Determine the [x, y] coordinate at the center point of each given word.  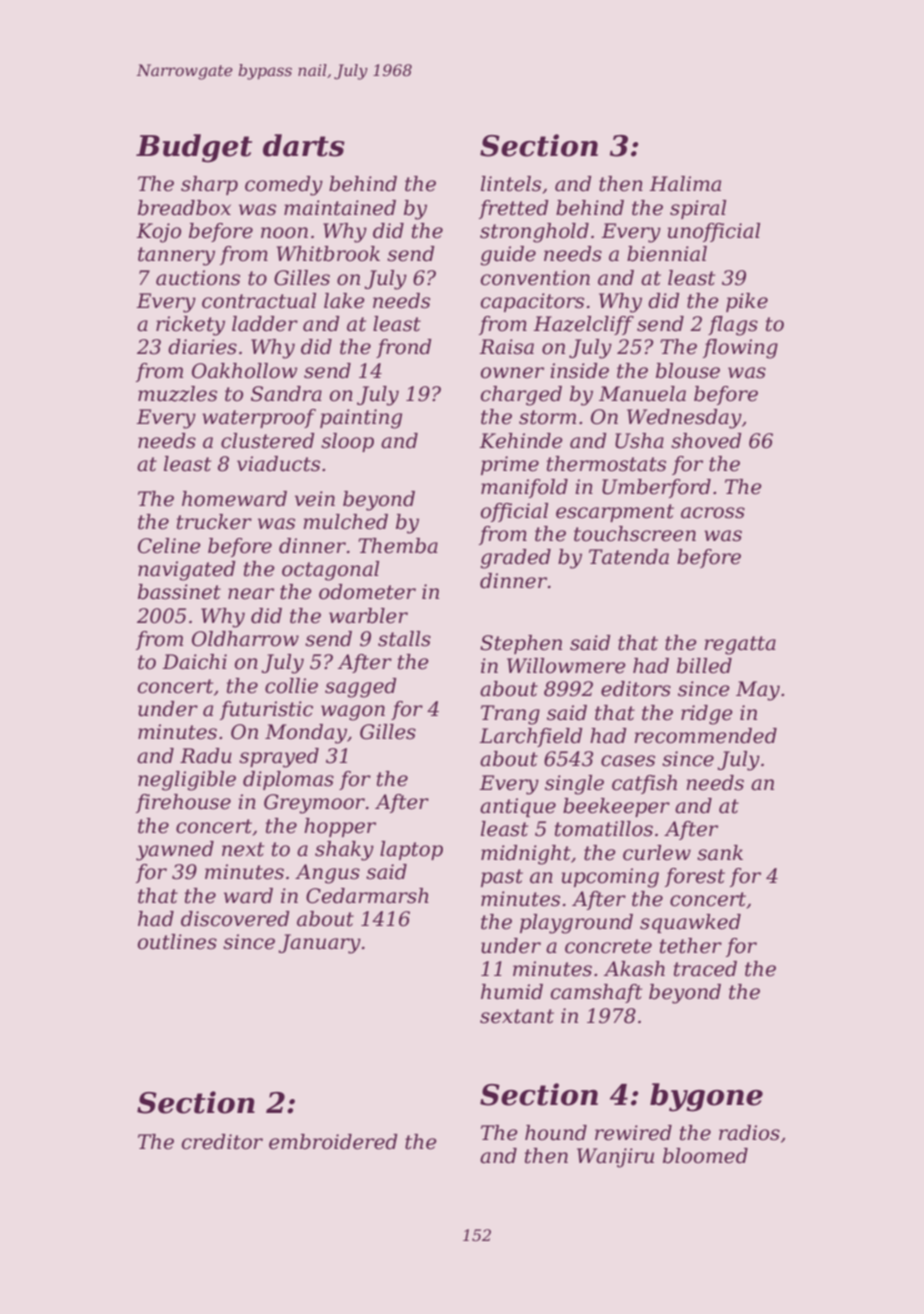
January [319, 944]
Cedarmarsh [367, 896]
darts [304, 145]
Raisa [506, 347]
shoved [706, 441]
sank [720, 853]
